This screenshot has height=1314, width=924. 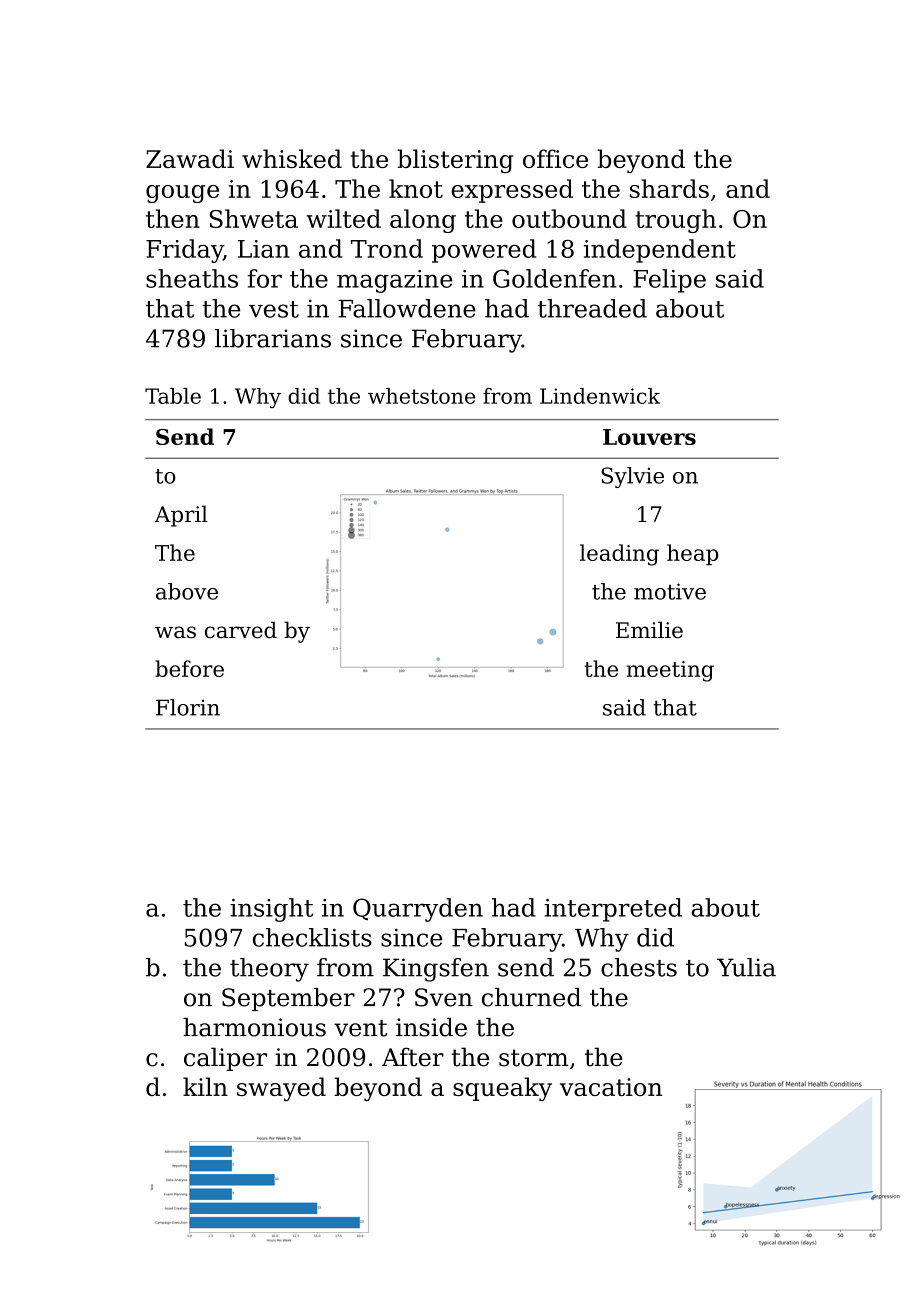 I want to click on interpreted, so click(x=613, y=910).
